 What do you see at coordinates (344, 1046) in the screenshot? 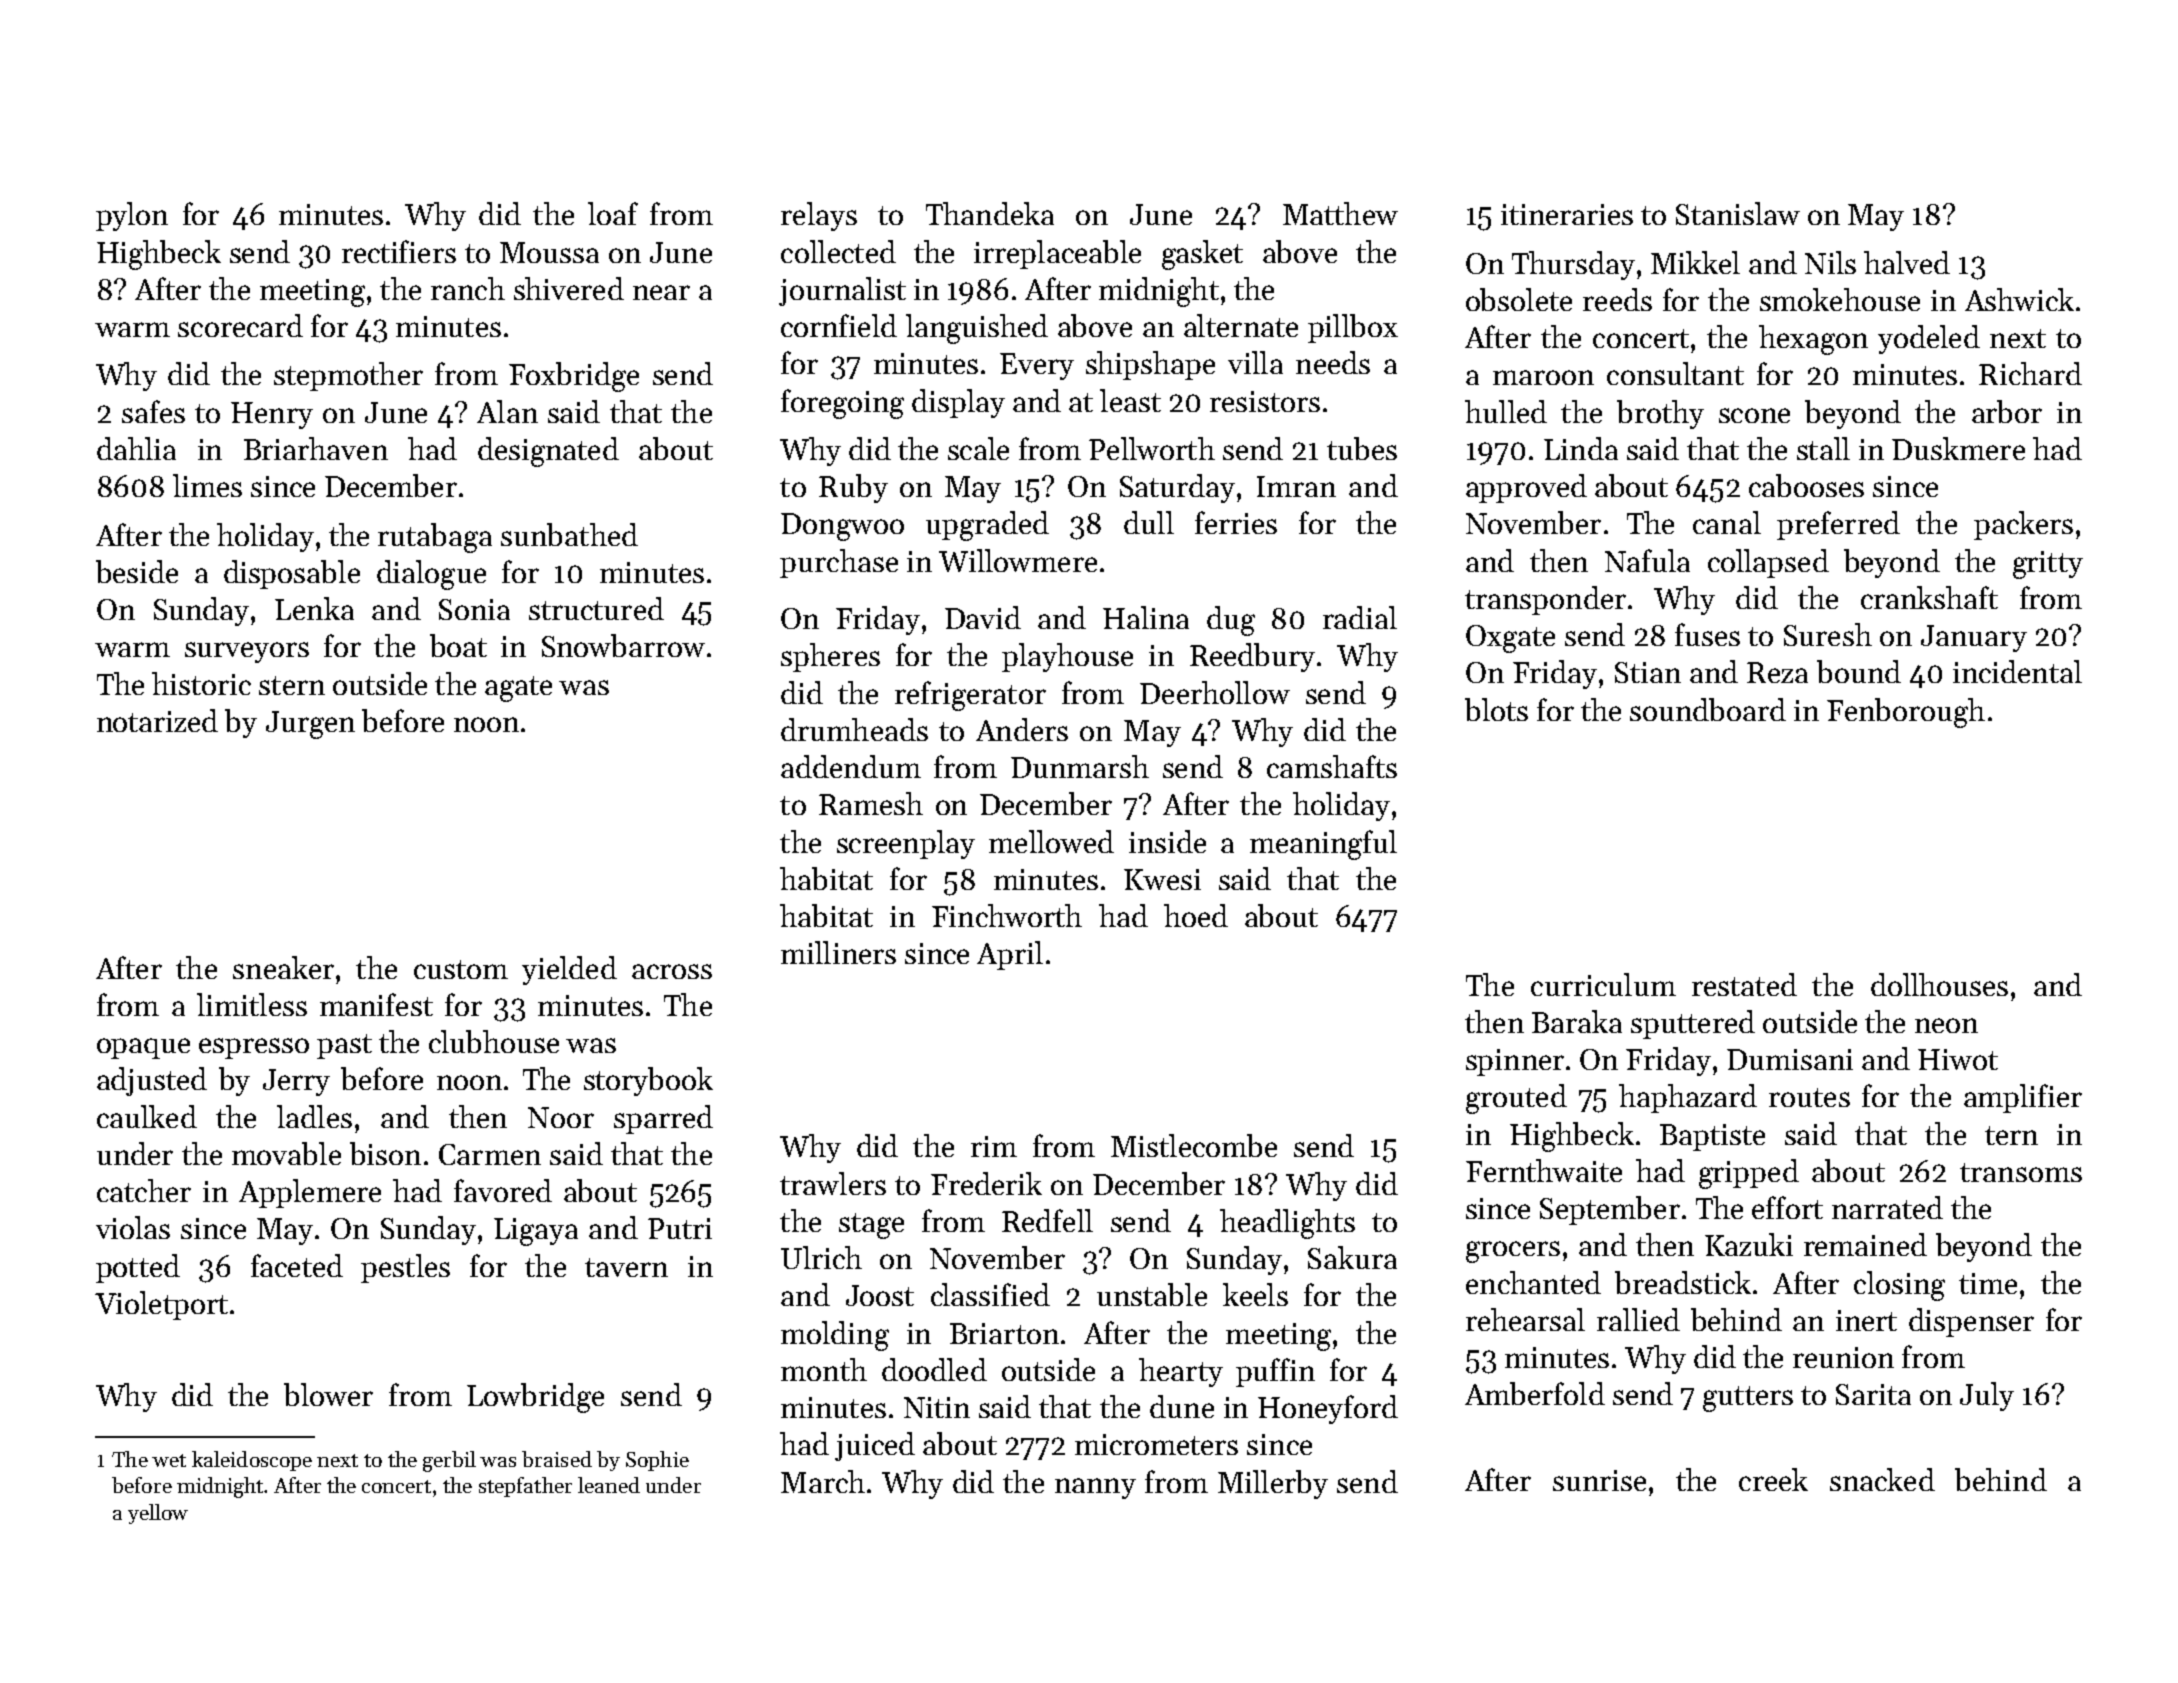
I see `past` at bounding box center [344, 1046].
